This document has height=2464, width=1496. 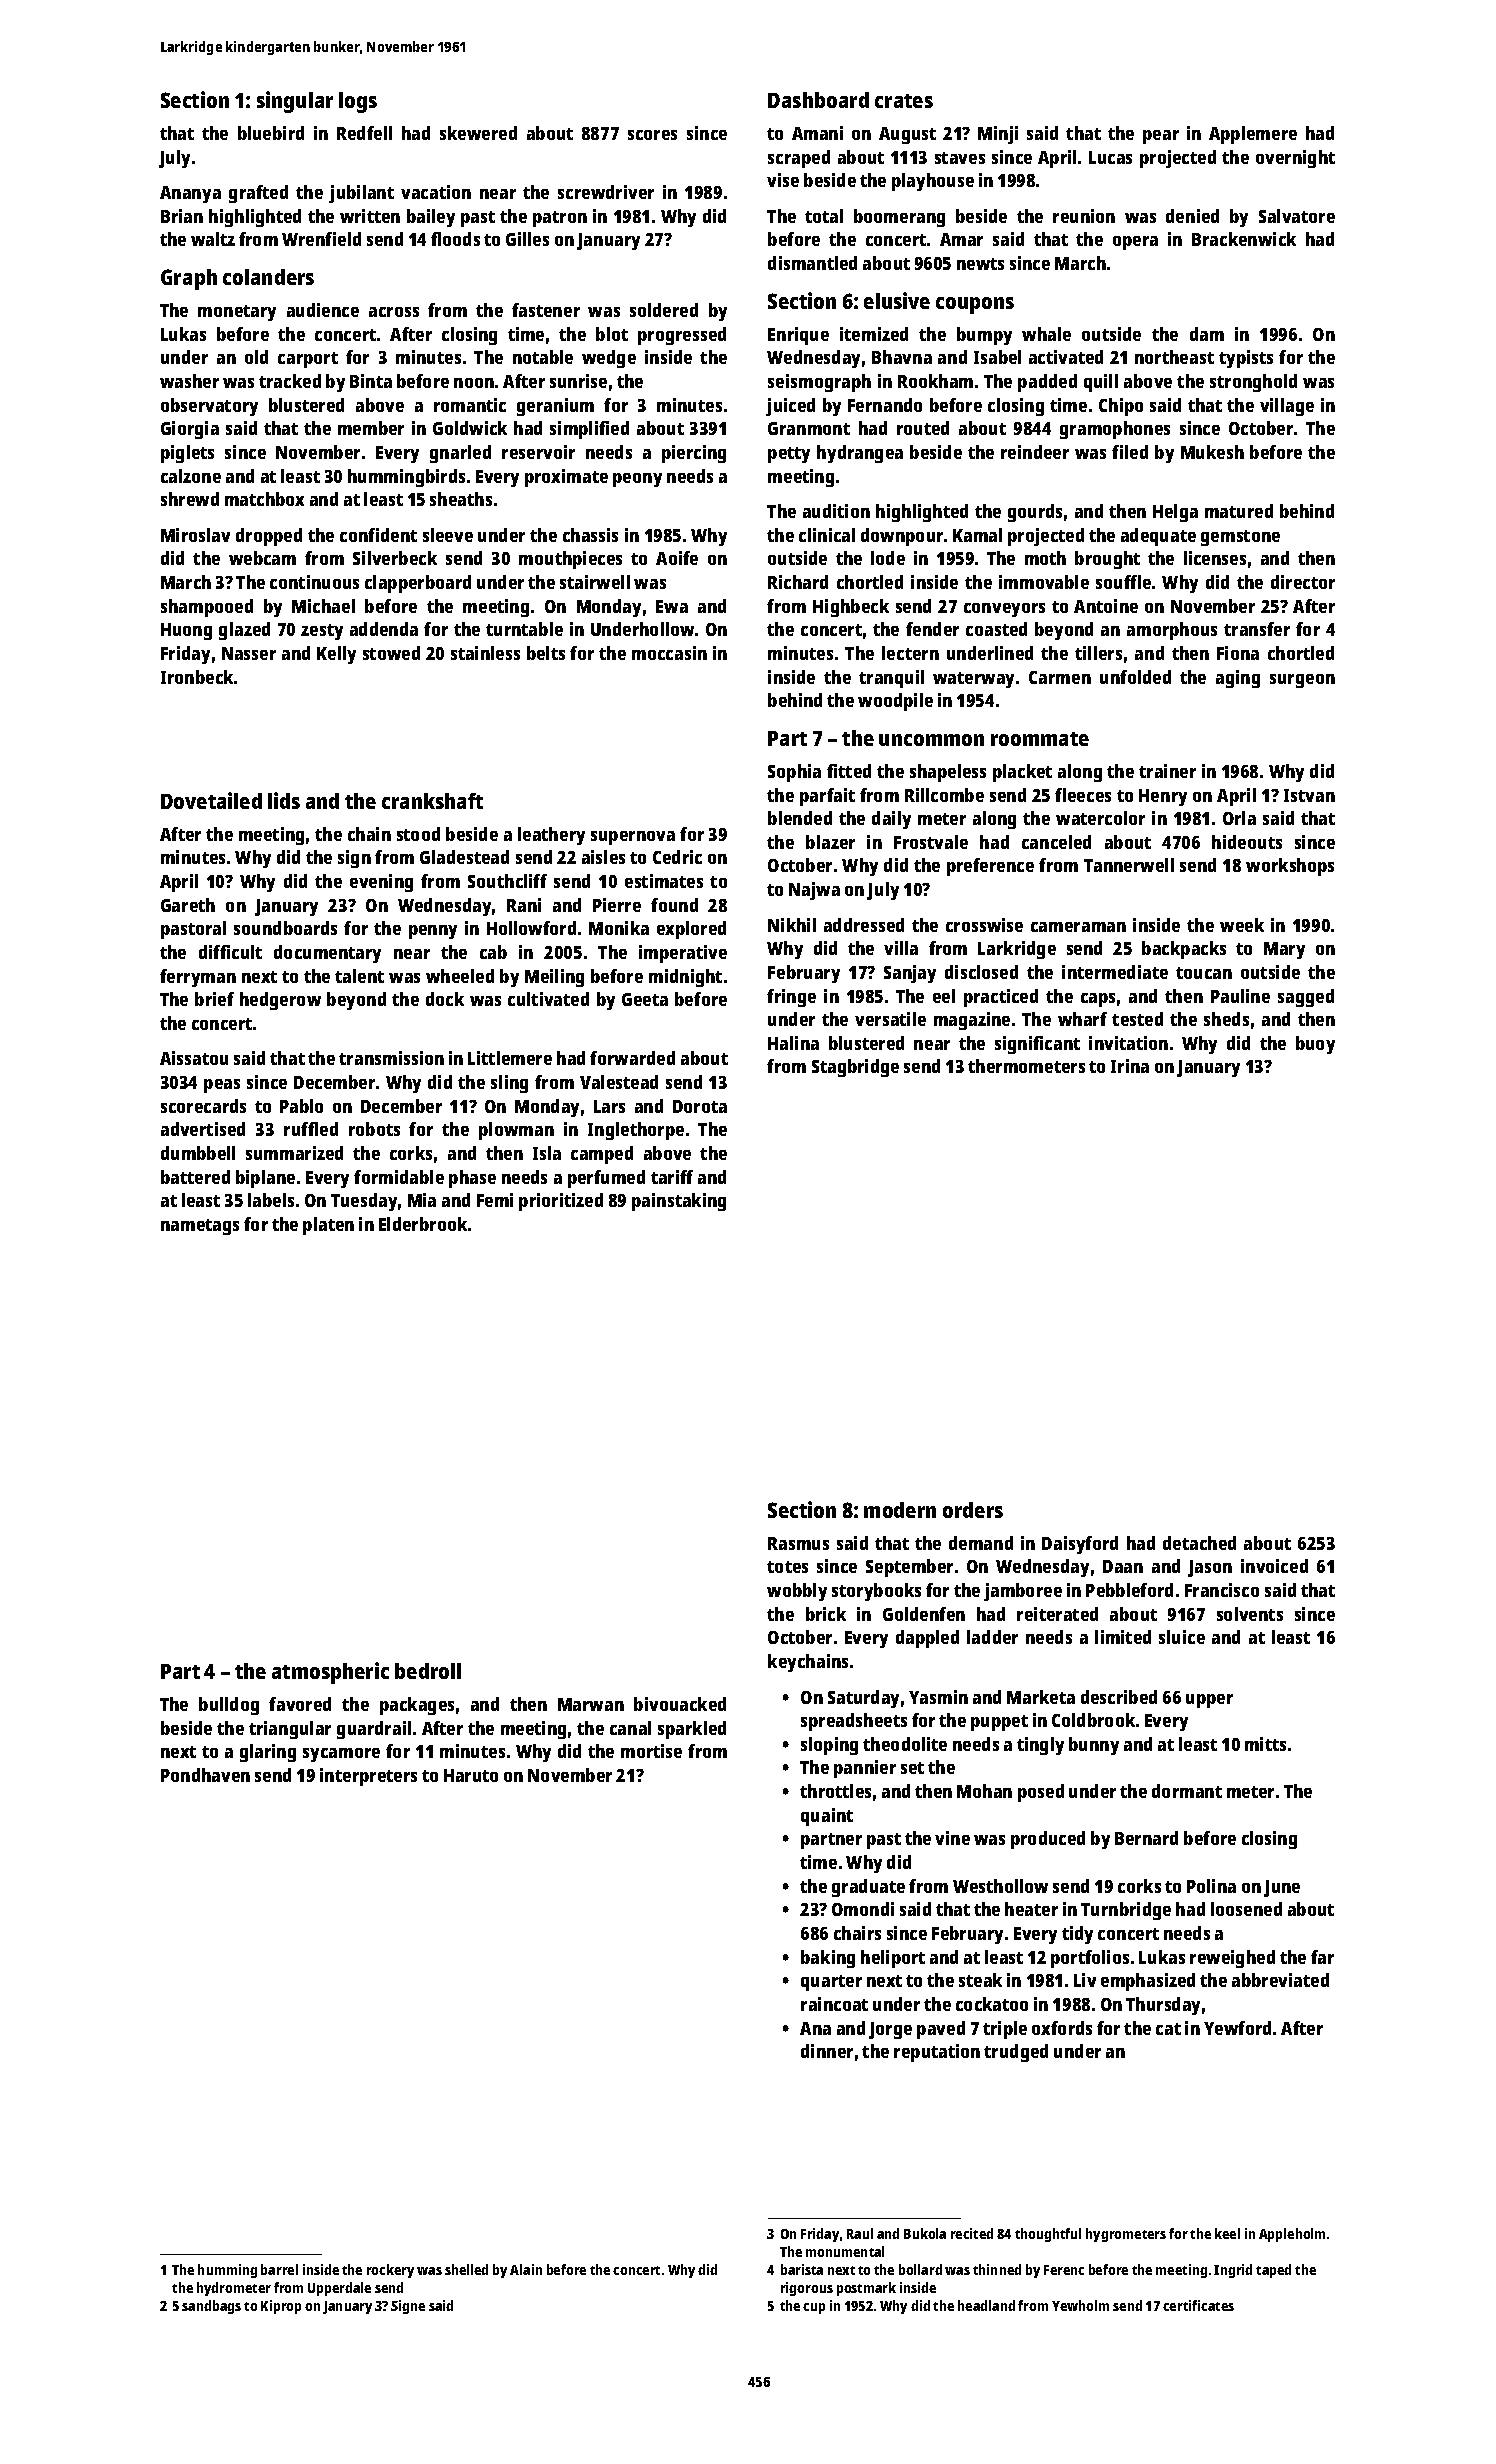 What do you see at coordinates (1222, 1590) in the document?
I see `Francisco` at bounding box center [1222, 1590].
